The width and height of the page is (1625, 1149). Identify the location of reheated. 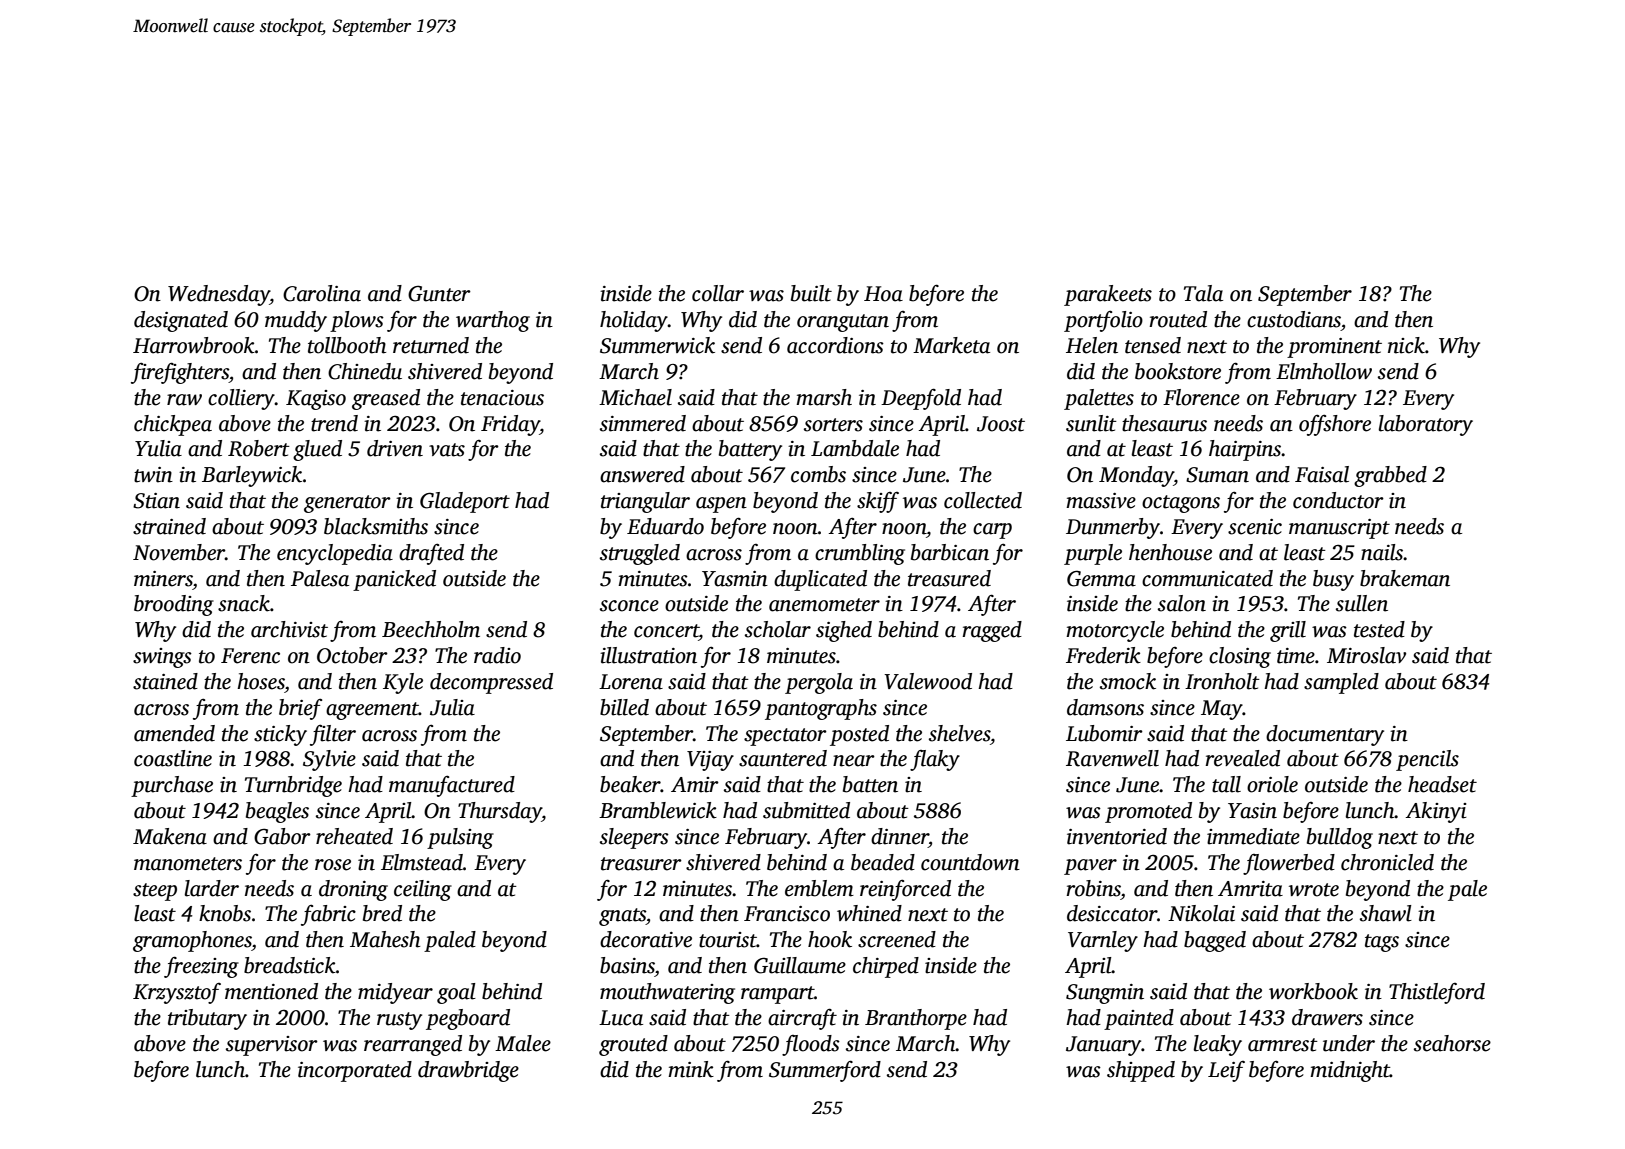
(354, 836).
